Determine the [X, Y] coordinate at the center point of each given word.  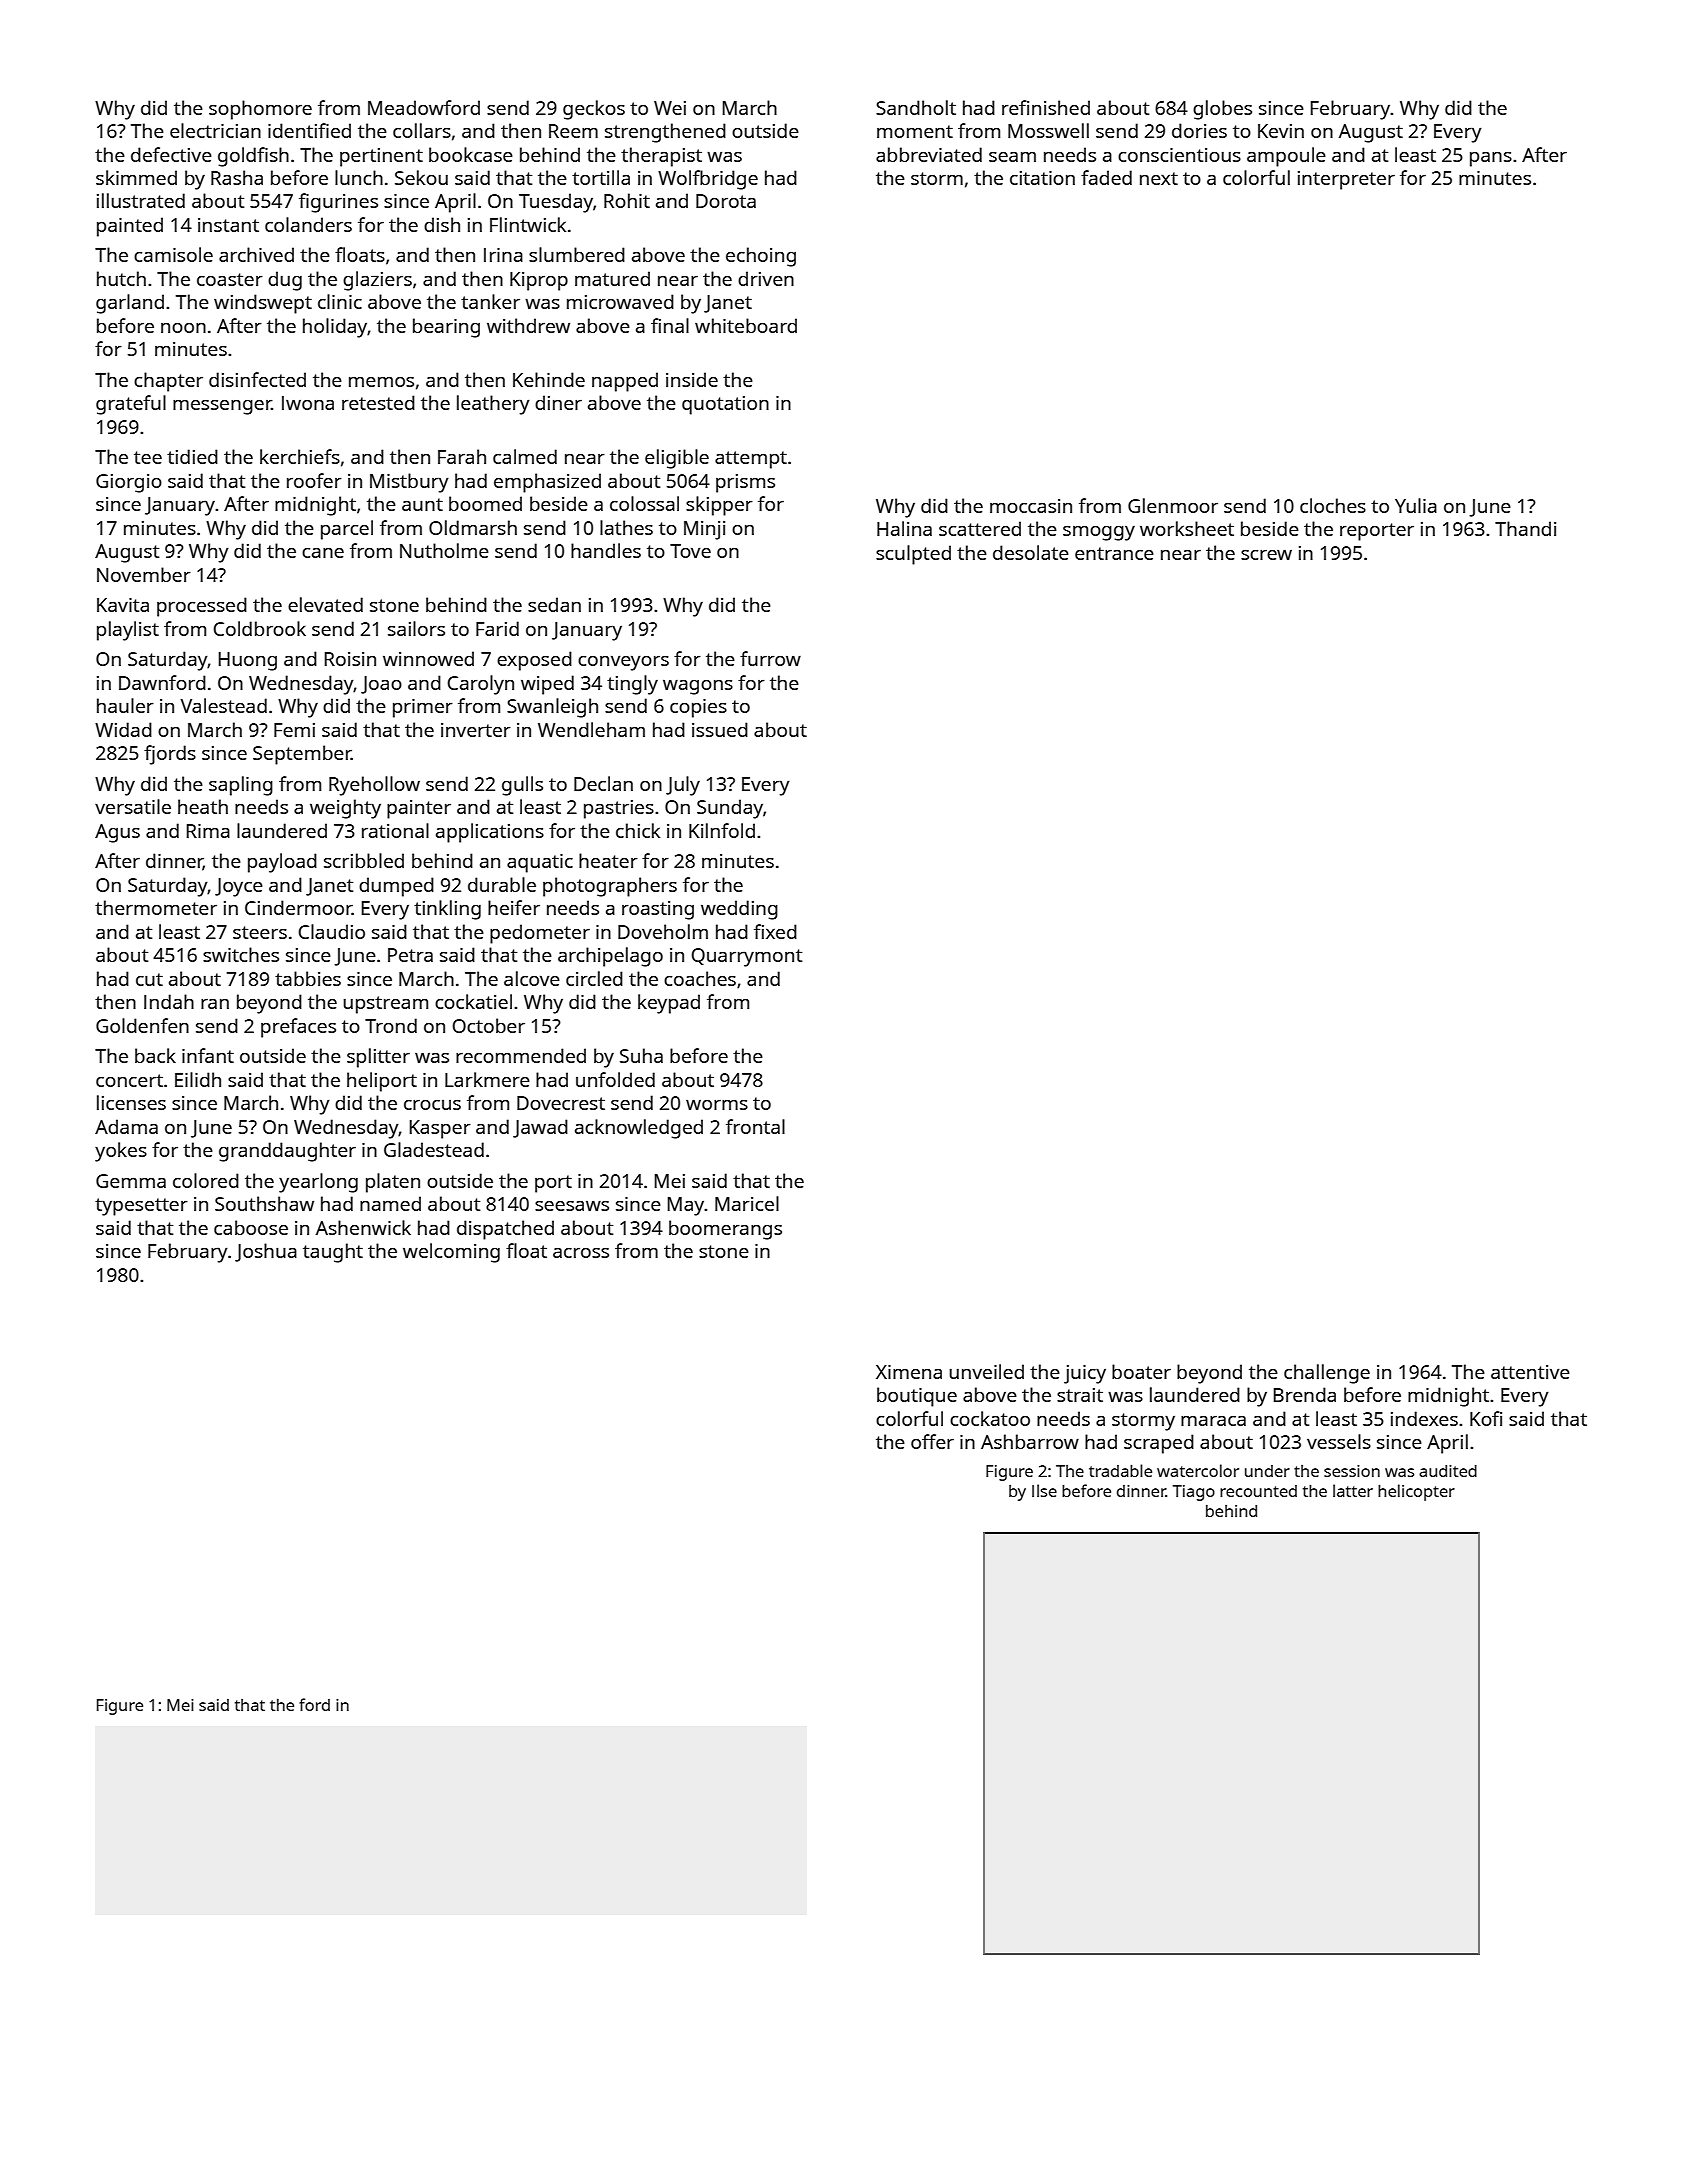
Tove [690, 551]
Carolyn [481, 685]
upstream [385, 1005]
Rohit [627, 200]
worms [717, 1104]
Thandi [1525, 528]
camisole [173, 254]
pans [1491, 159]
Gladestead [434, 1149]
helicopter [1416, 1492]
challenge [1327, 1374]
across [581, 1253]
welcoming [451, 1253]
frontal [755, 1126]
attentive [1530, 1372]
